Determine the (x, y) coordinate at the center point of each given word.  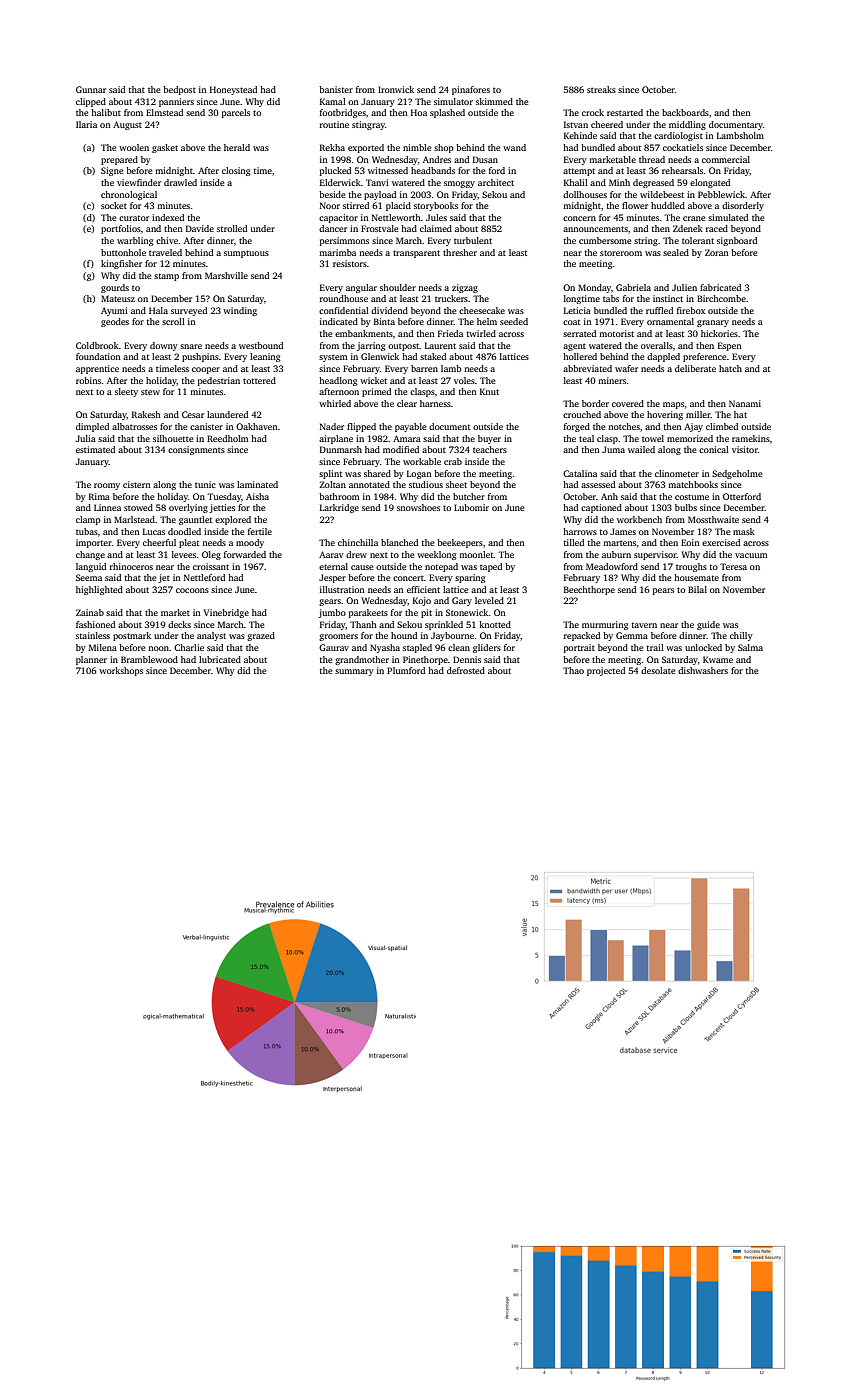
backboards (685, 112)
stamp (166, 277)
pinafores (471, 90)
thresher (460, 252)
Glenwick (380, 356)
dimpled (92, 427)
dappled (663, 357)
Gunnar (91, 89)
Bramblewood (149, 659)
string (646, 241)
